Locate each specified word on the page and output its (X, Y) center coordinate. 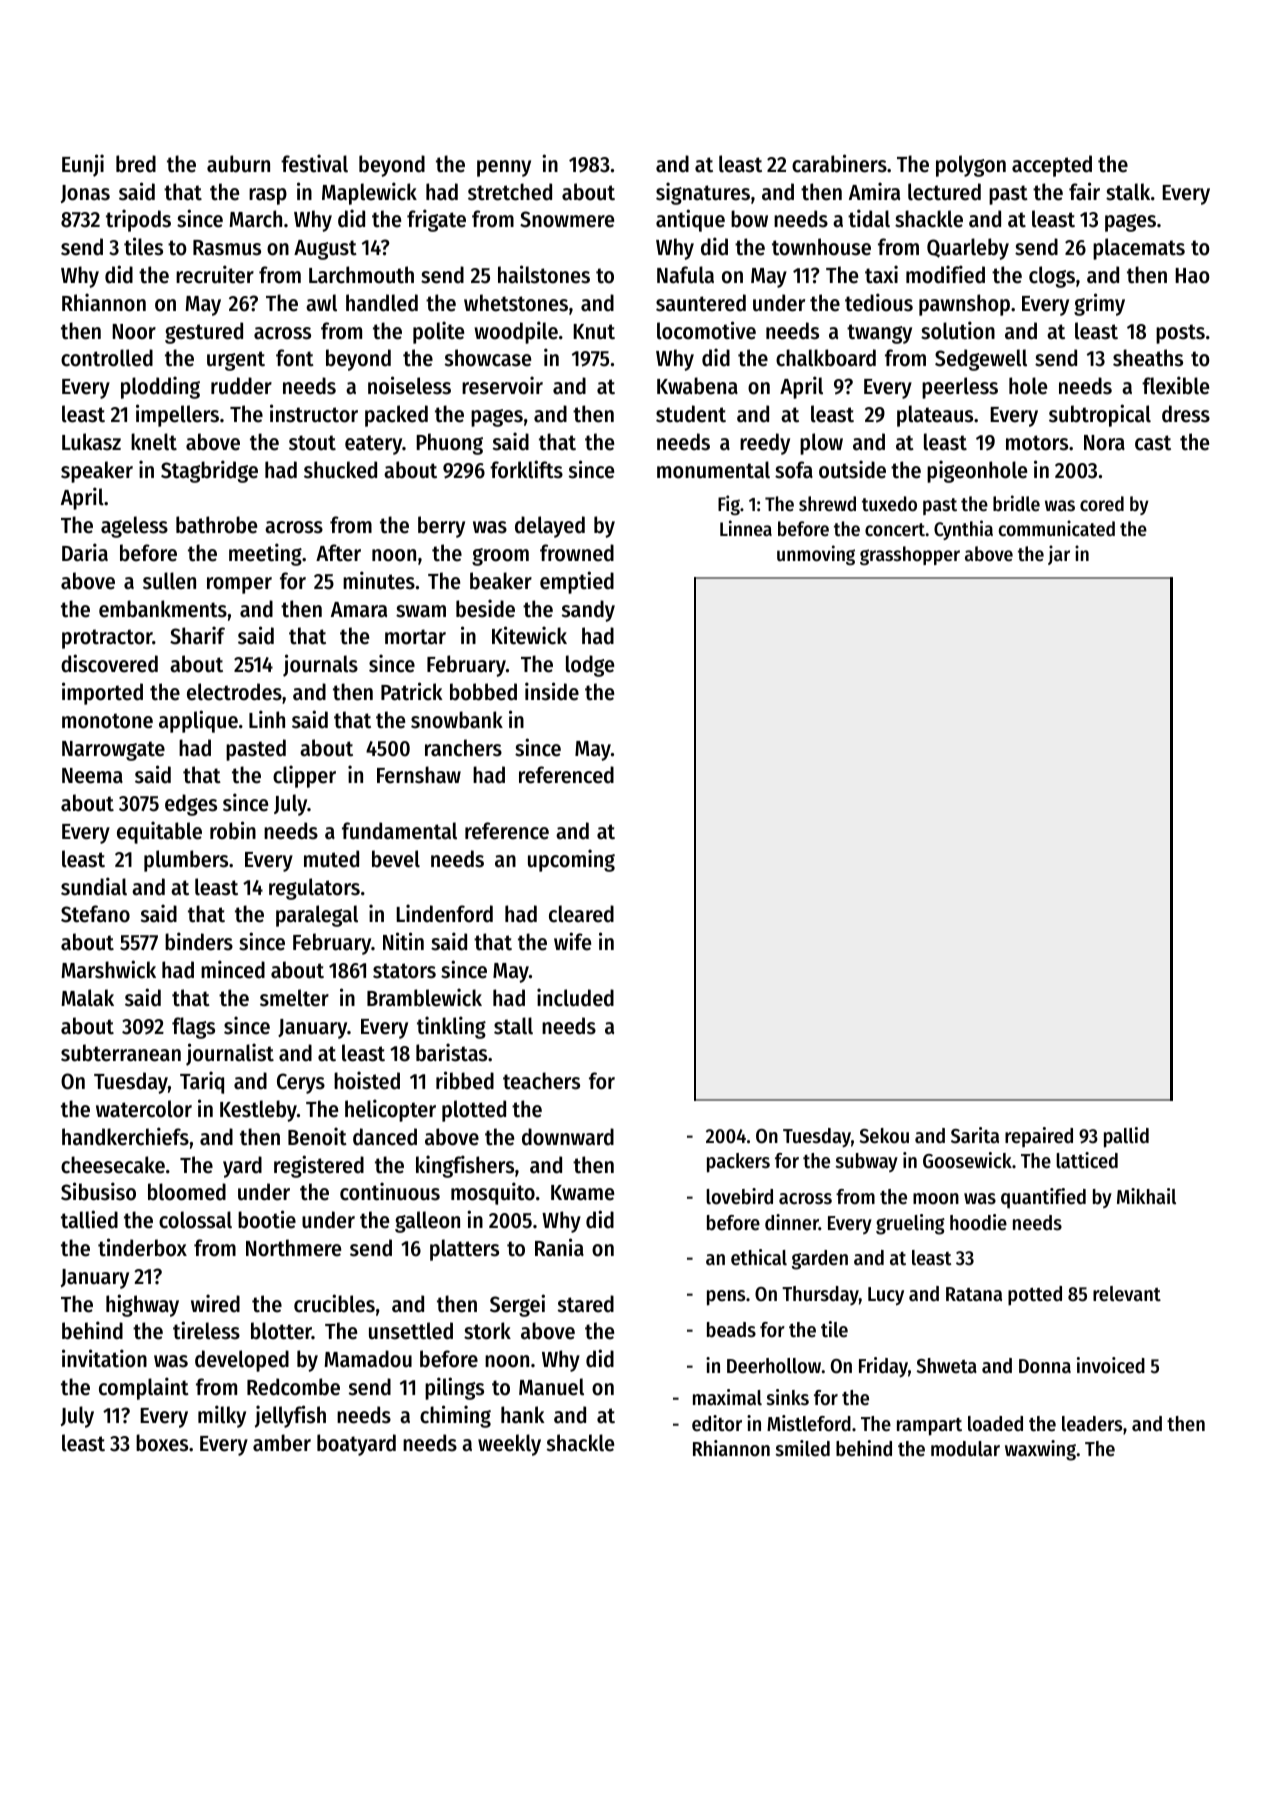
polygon (971, 166)
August (325, 250)
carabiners (839, 163)
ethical (759, 1257)
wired (215, 1303)
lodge (590, 666)
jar (1059, 555)
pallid (1126, 1137)
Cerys (301, 1083)
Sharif (197, 635)
